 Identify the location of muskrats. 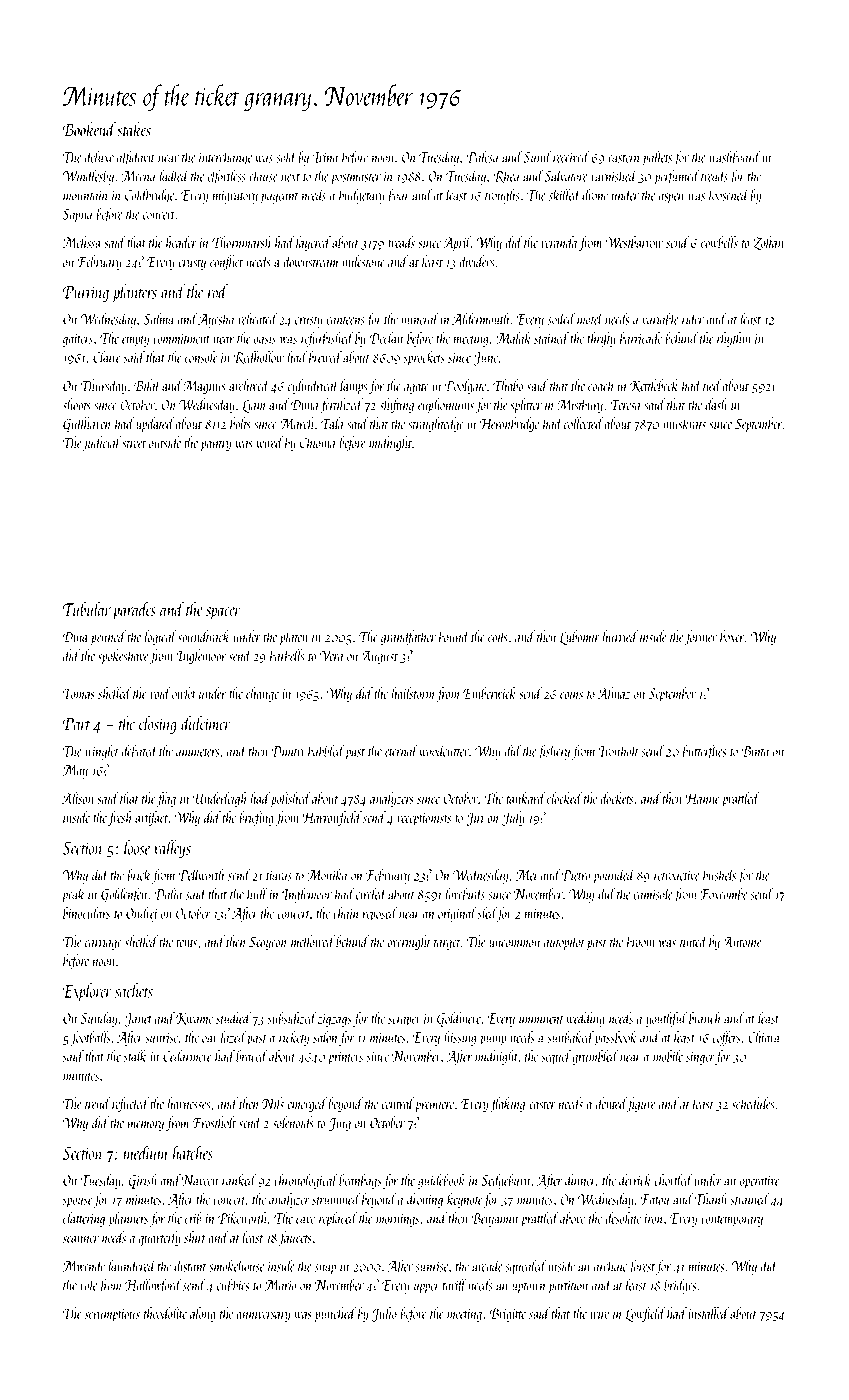
(684, 423).
